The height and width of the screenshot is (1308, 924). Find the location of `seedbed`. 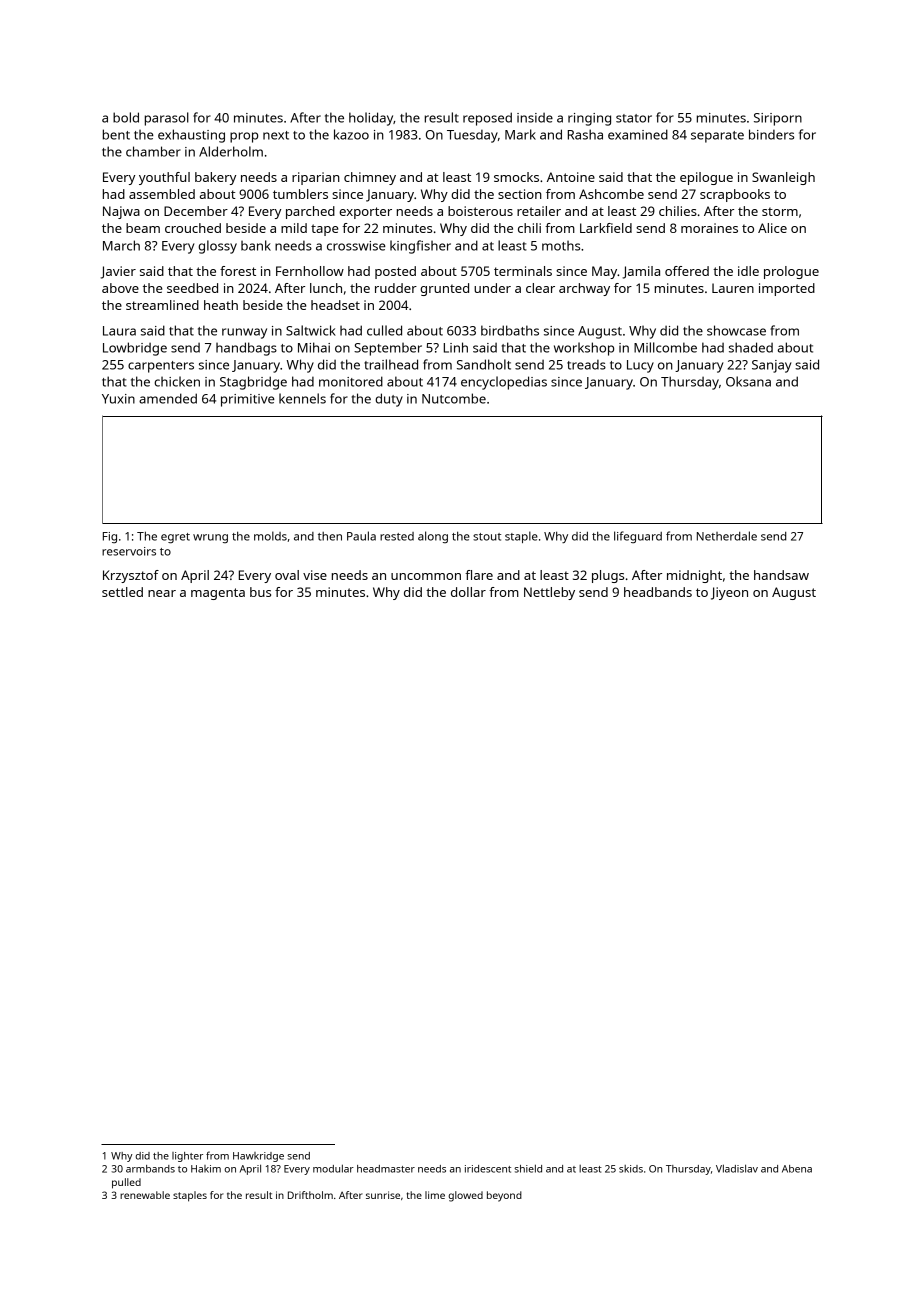

seedbed is located at coordinates (192, 288).
